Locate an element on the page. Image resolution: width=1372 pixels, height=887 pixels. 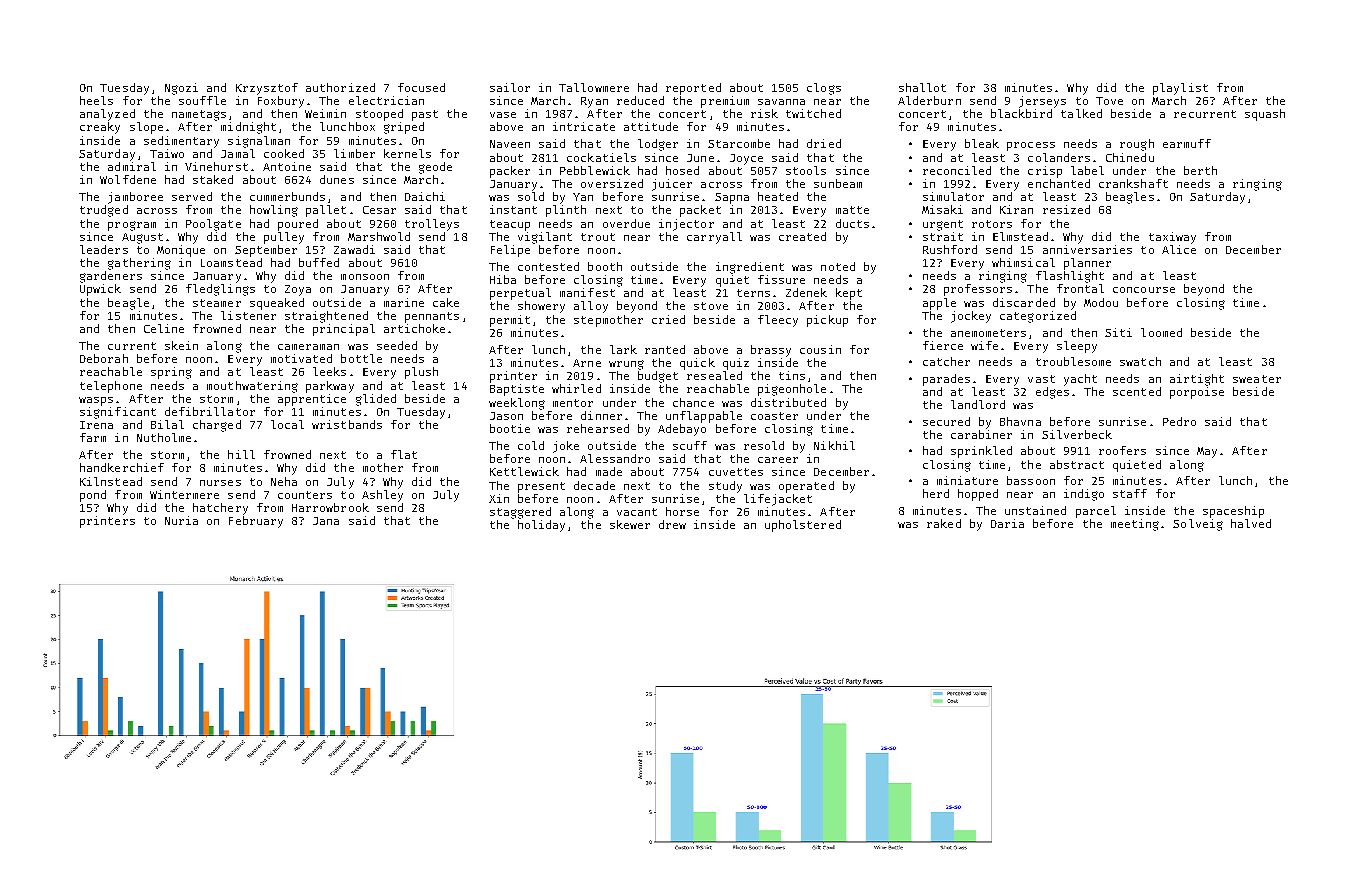
fledglings is located at coordinates (220, 290).
